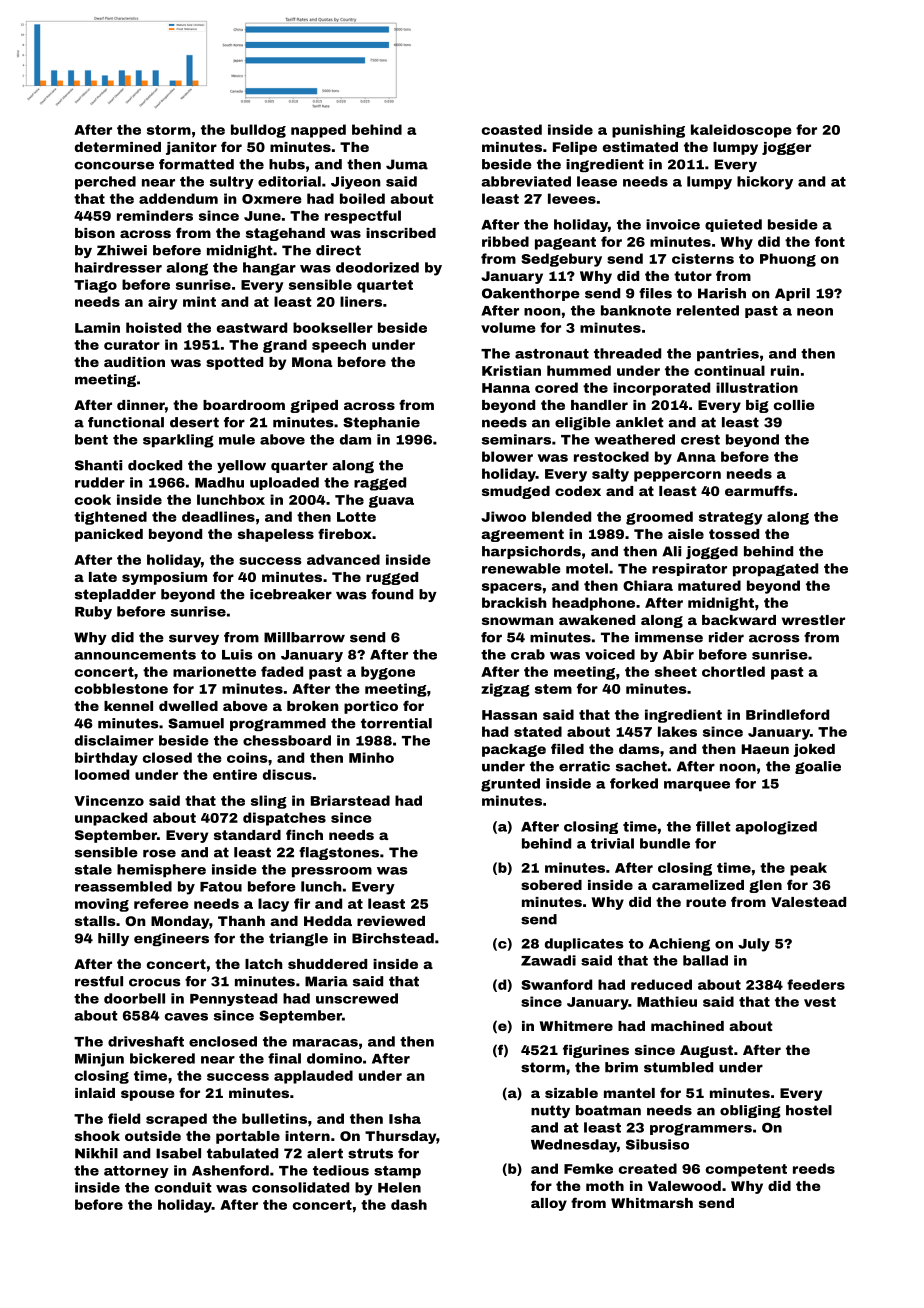 The height and width of the screenshot is (1308, 924). I want to click on inlaid, so click(95, 1093).
